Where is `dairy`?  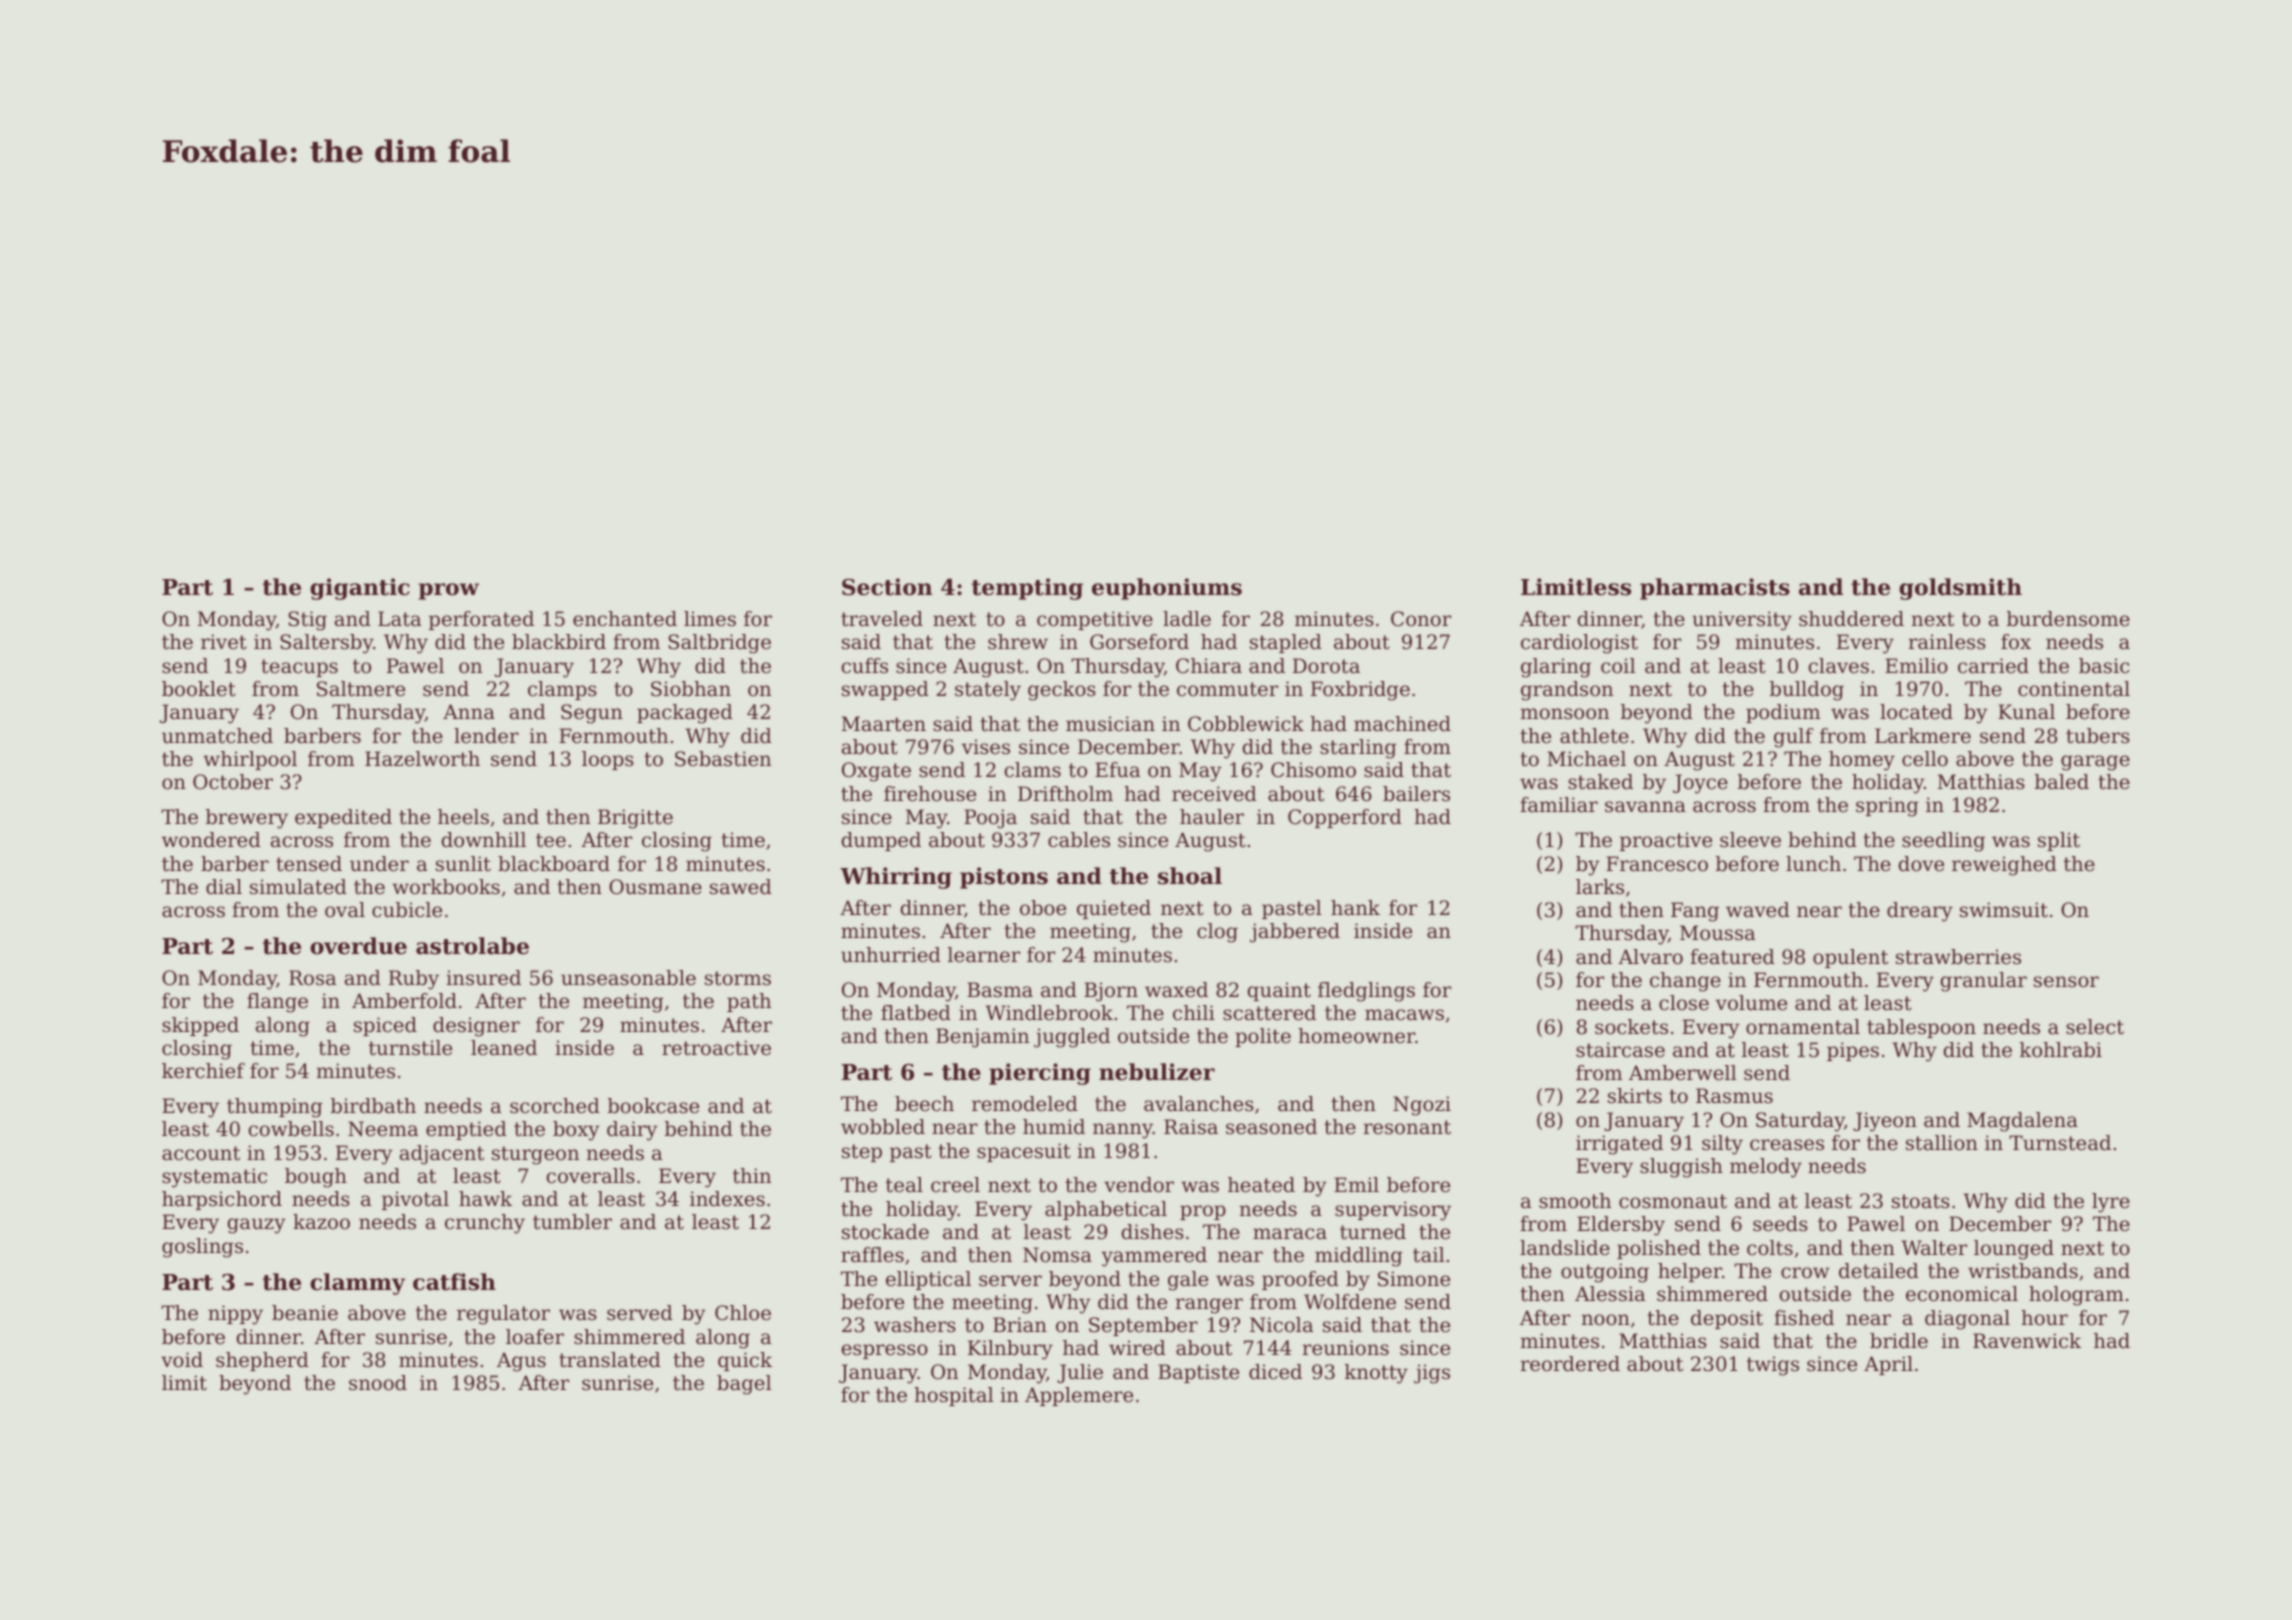
dairy is located at coordinates (632, 1131).
